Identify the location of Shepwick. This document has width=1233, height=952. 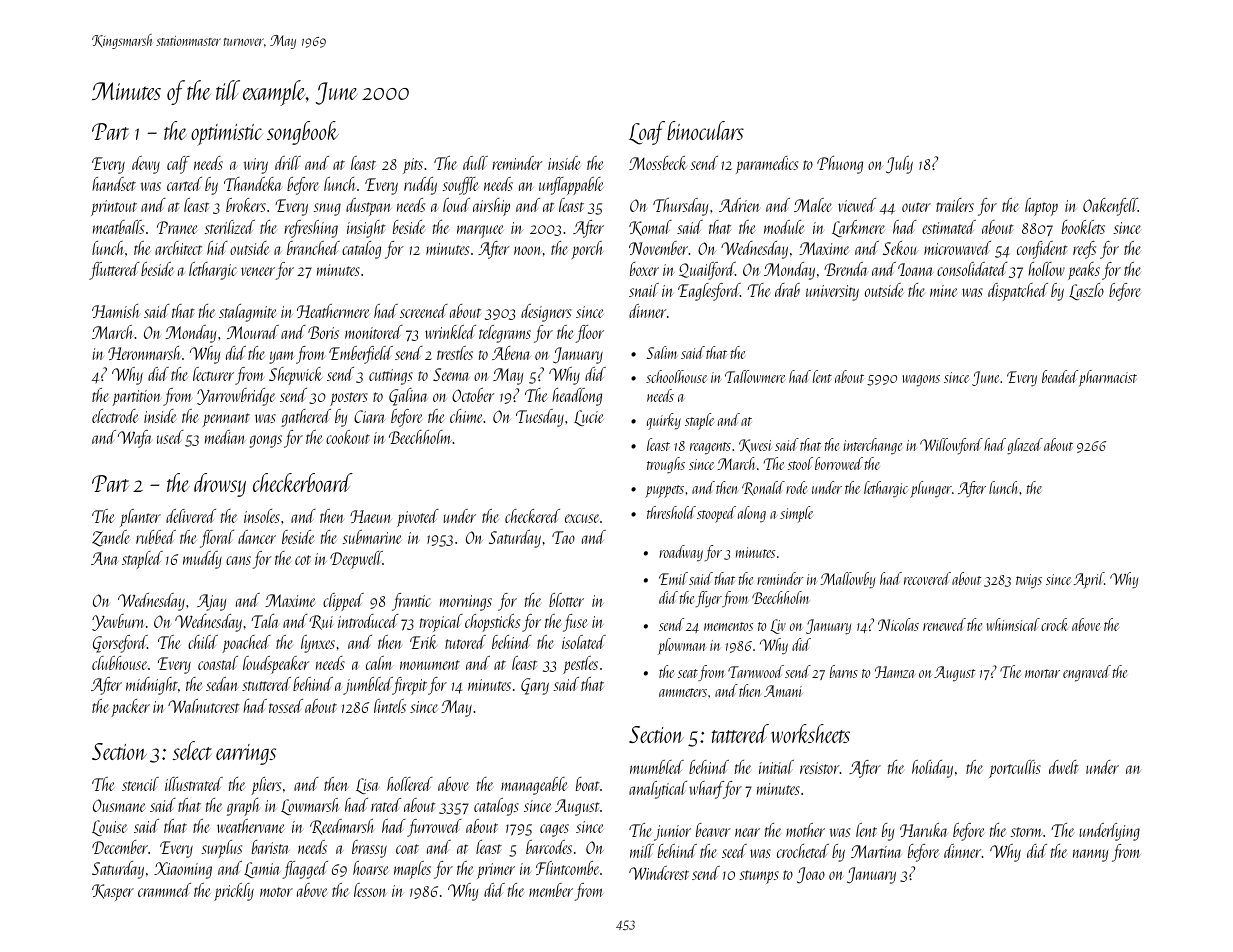
(296, 376).
